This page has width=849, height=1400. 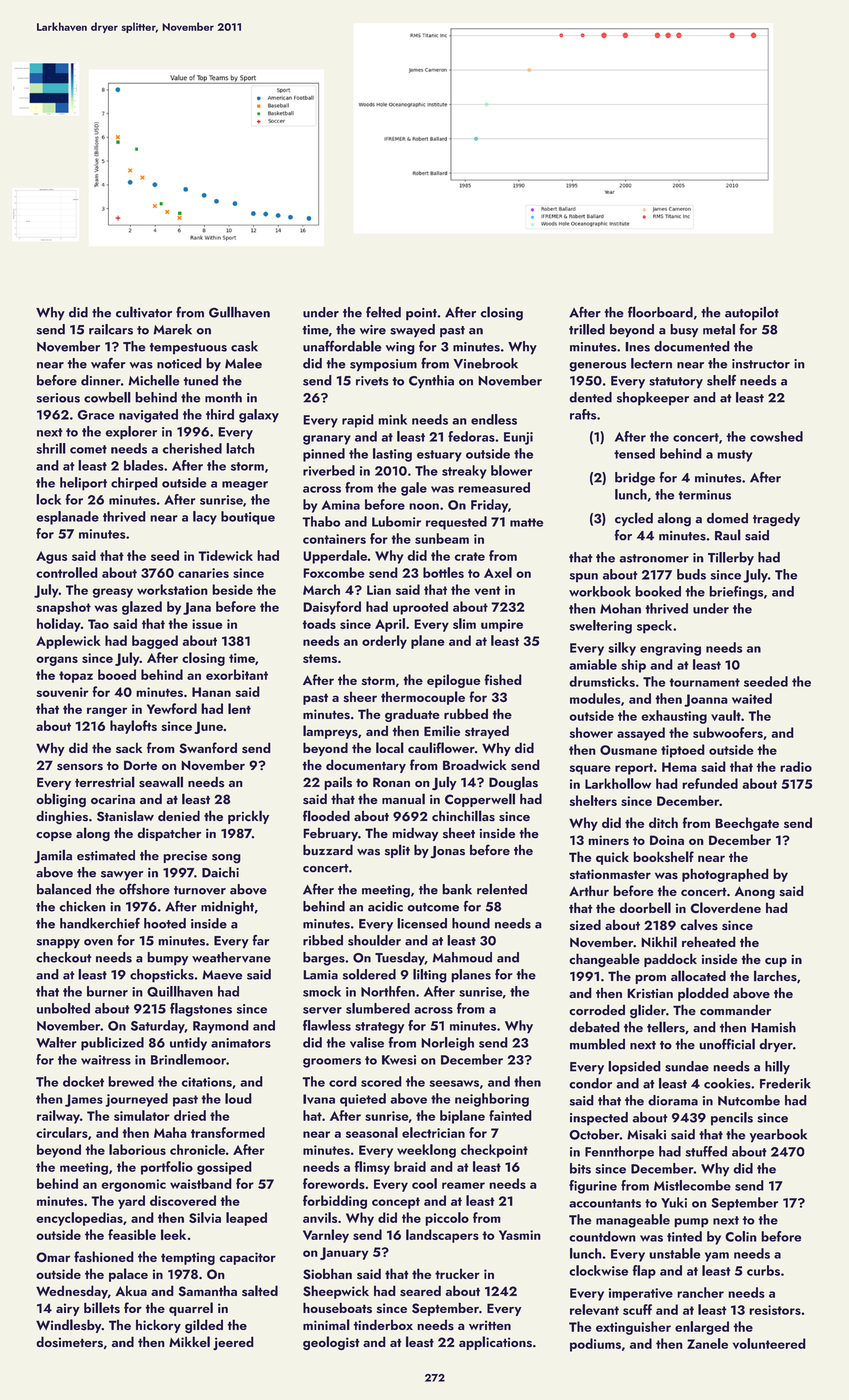 What do you see at coordinates (144, 312) in the page?
I see `cultivator` at bounding box center [144, 312].
